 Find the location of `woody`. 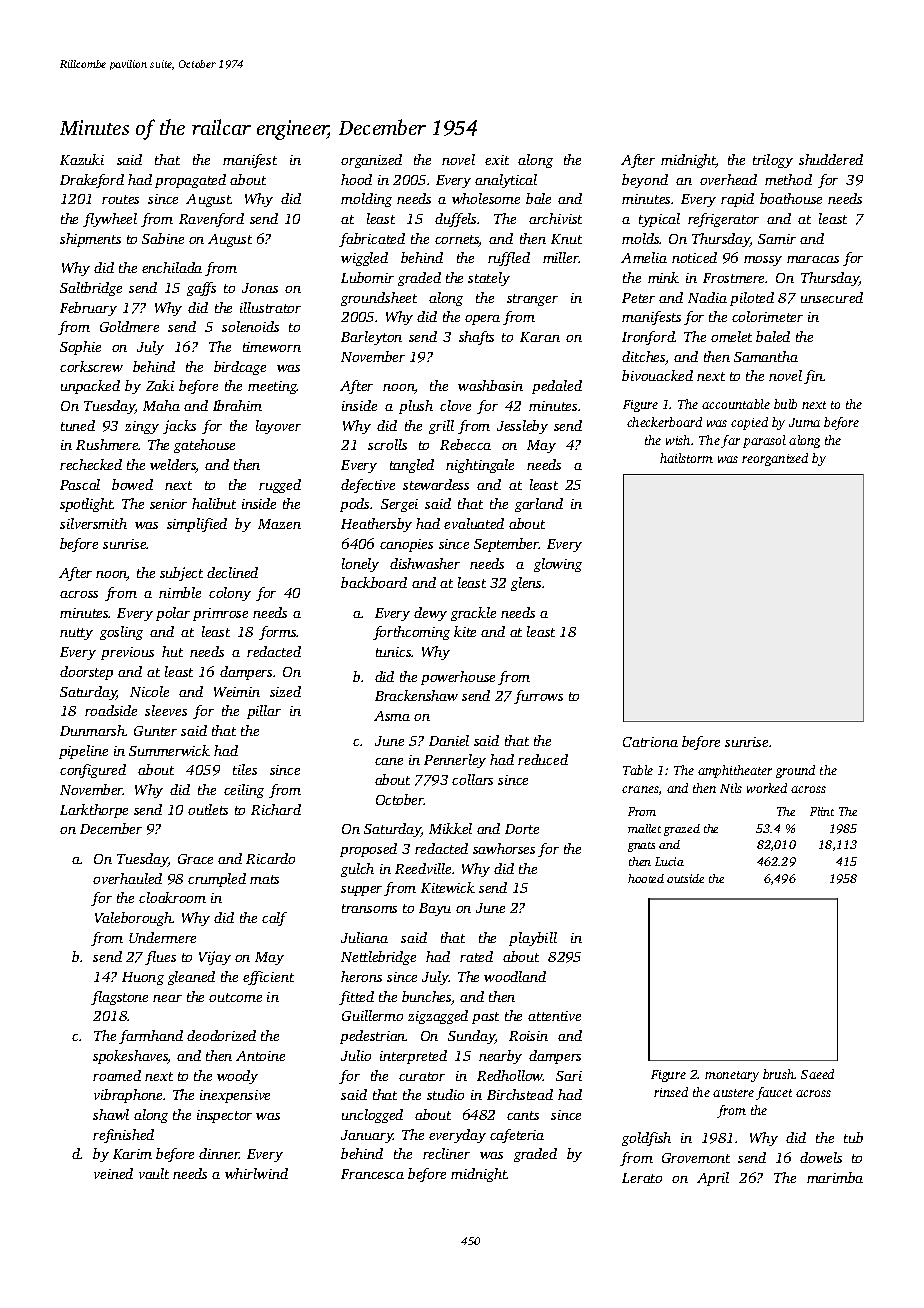

woody is located at coordinates (237, 1077).
